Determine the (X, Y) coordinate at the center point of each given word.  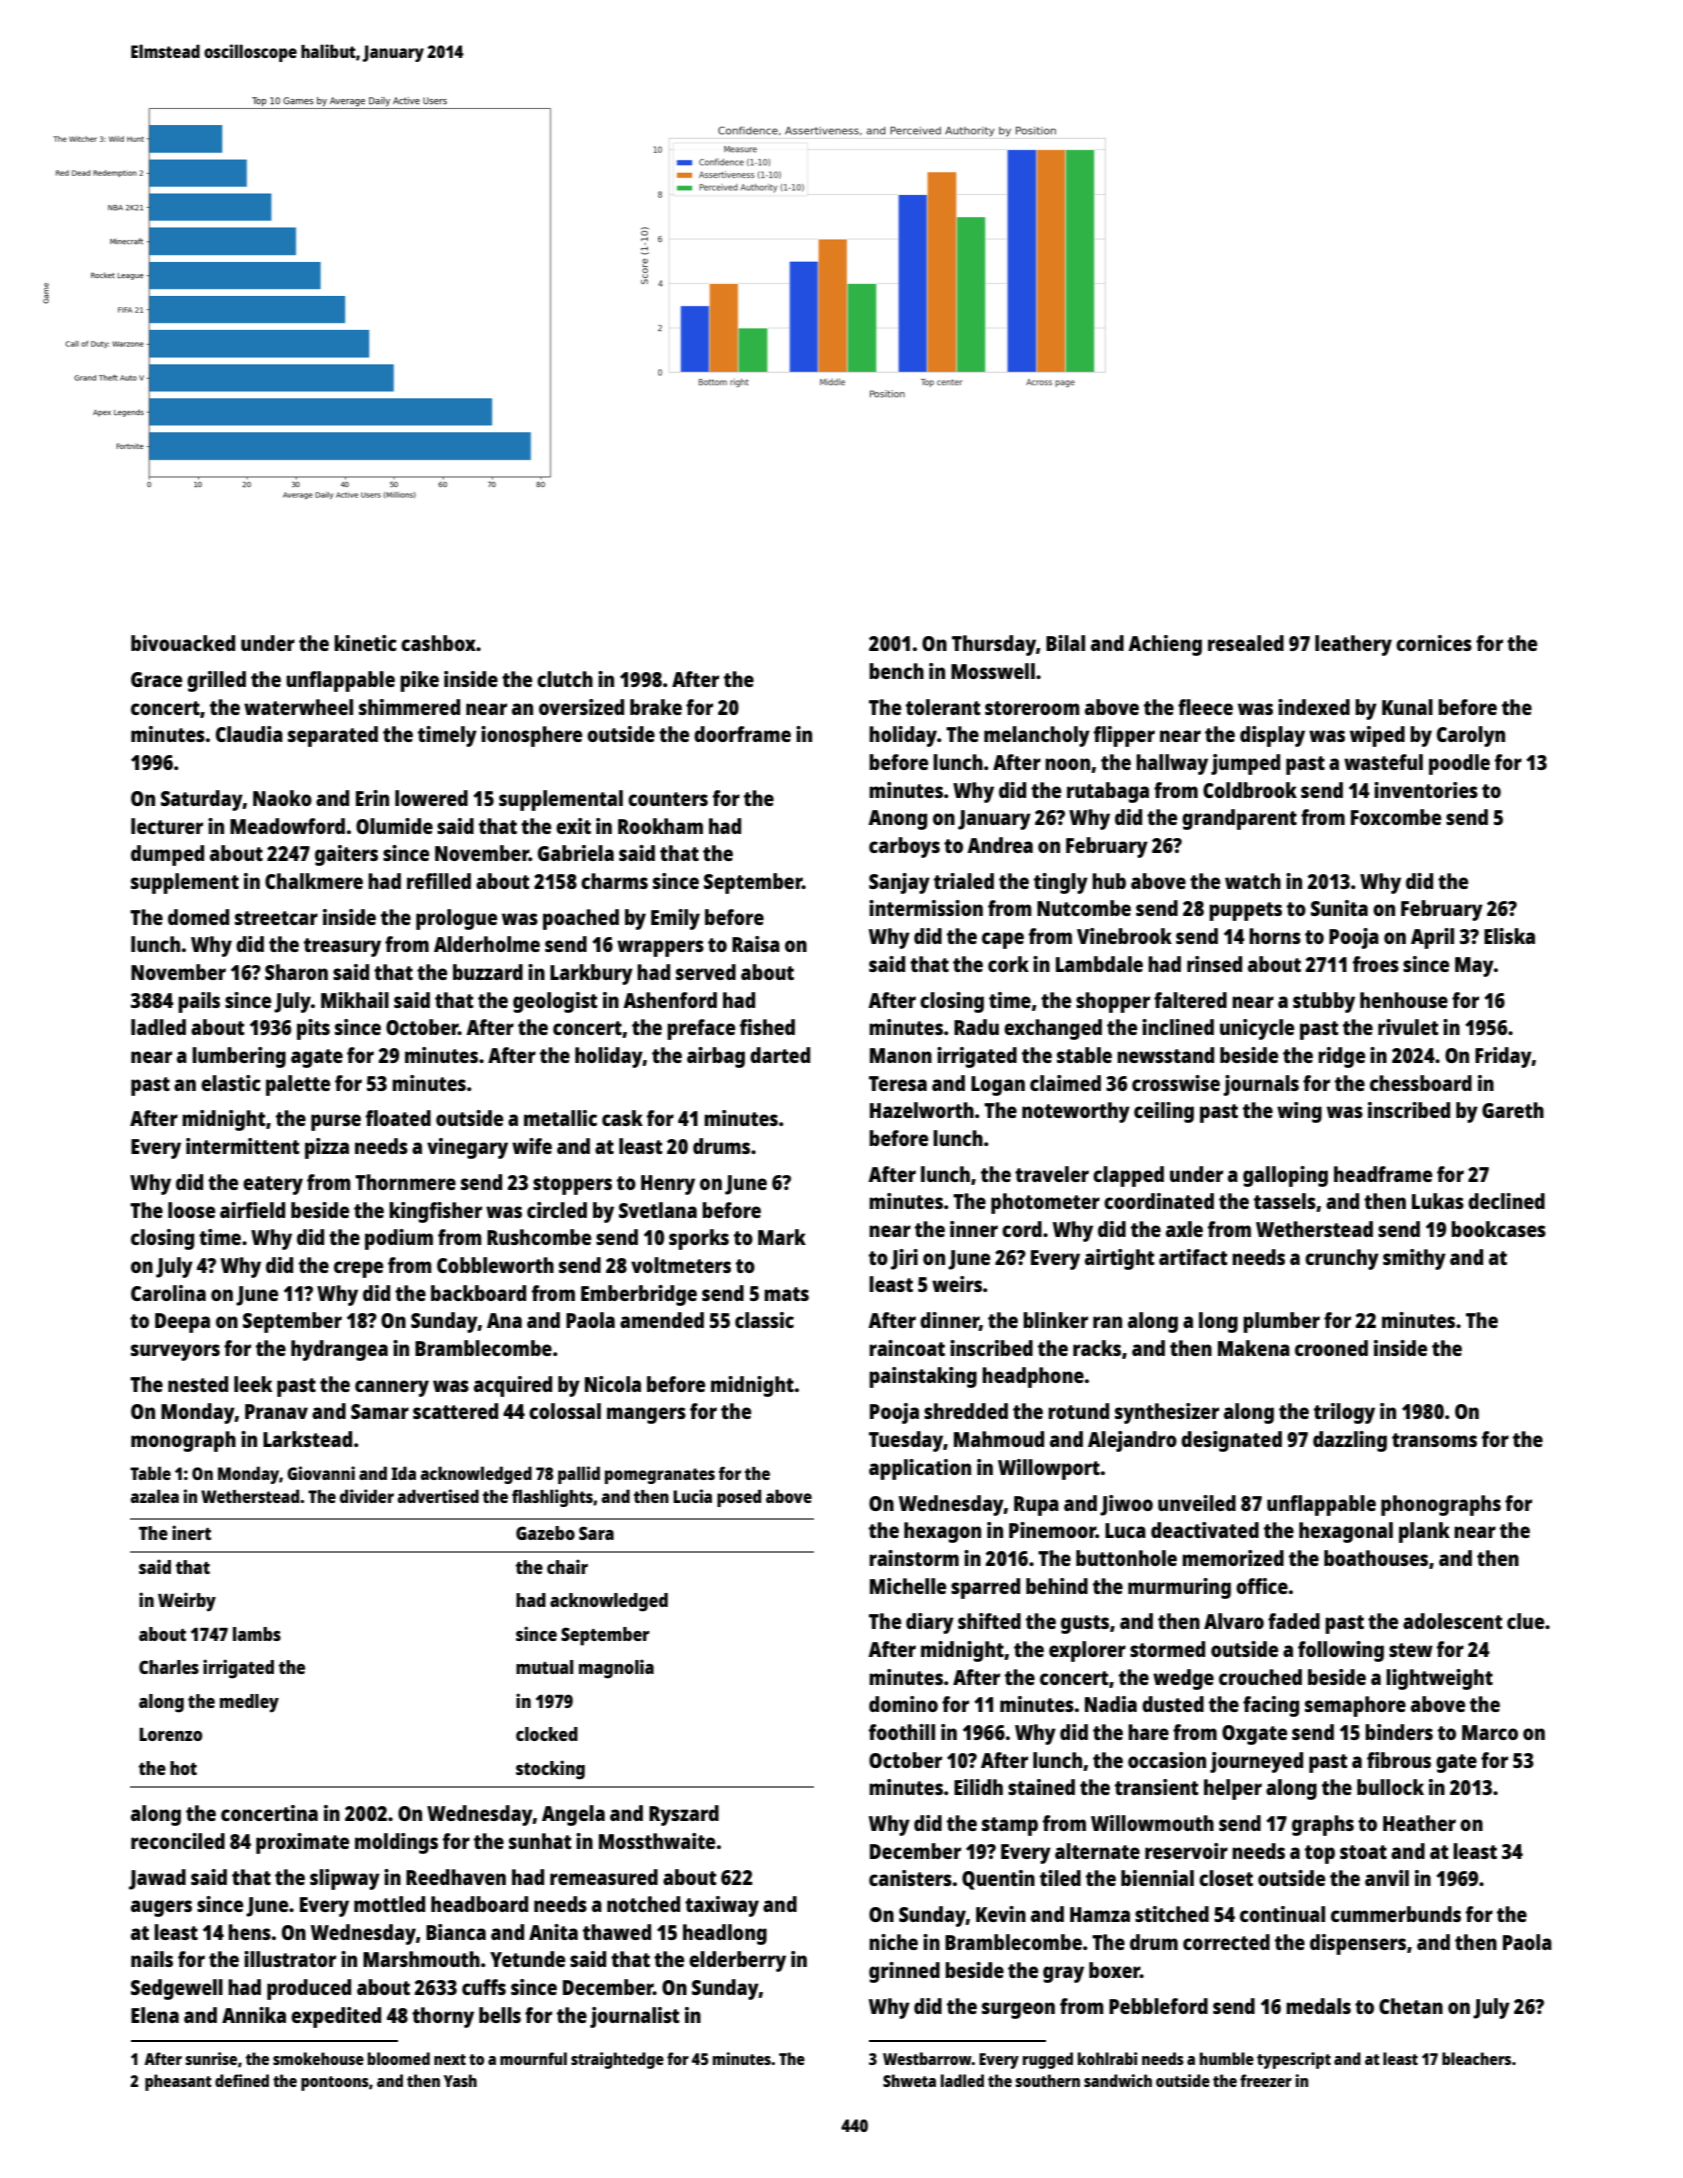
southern (1047, 2080)
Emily (675, 919)
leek (253, 1384)
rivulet (1408, 1027)
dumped (167, 855)
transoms (1434, 1440)
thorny (443, 2017)
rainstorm (914, 1558)
